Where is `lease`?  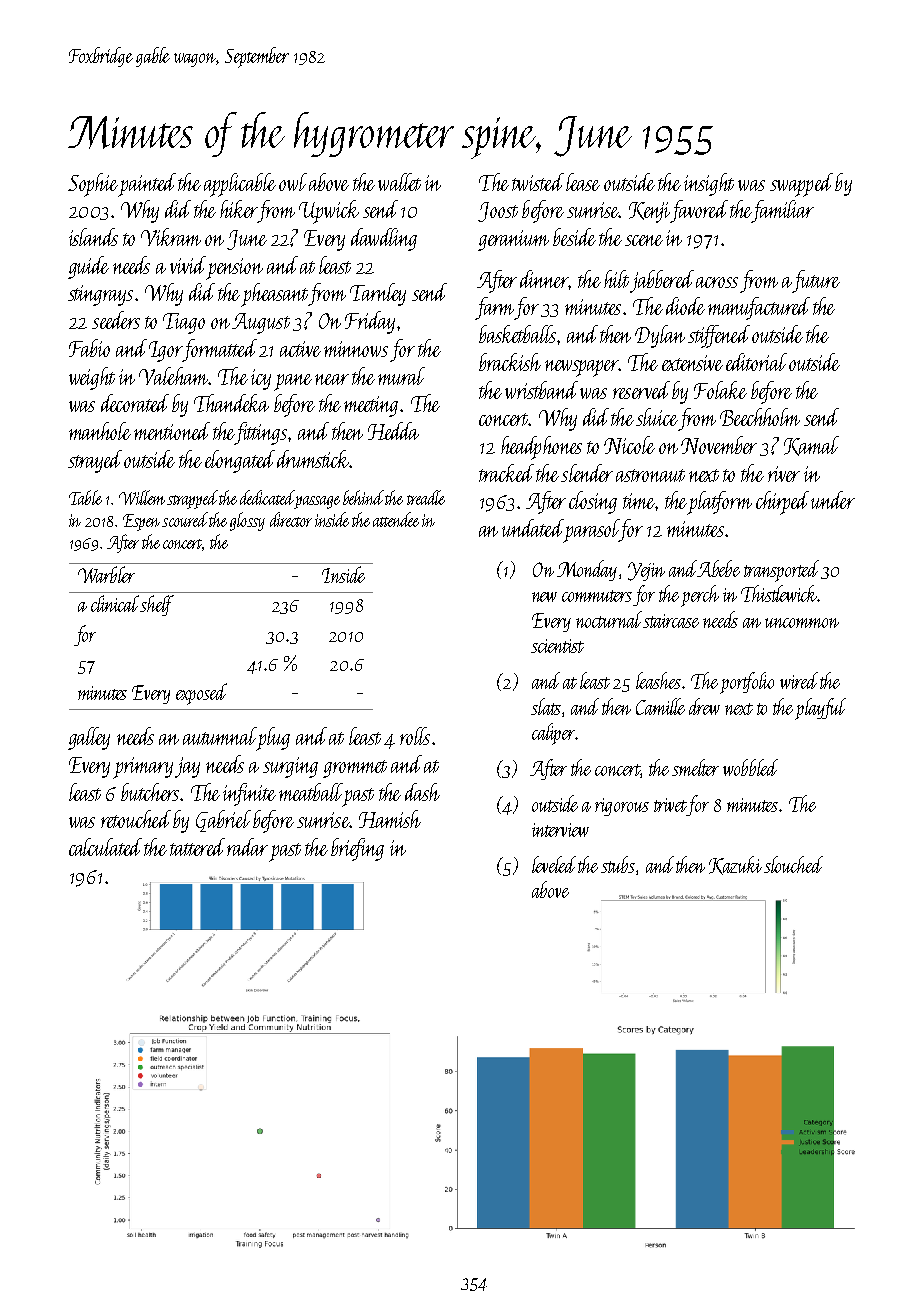 lease is located at coordinates (583, 182).
